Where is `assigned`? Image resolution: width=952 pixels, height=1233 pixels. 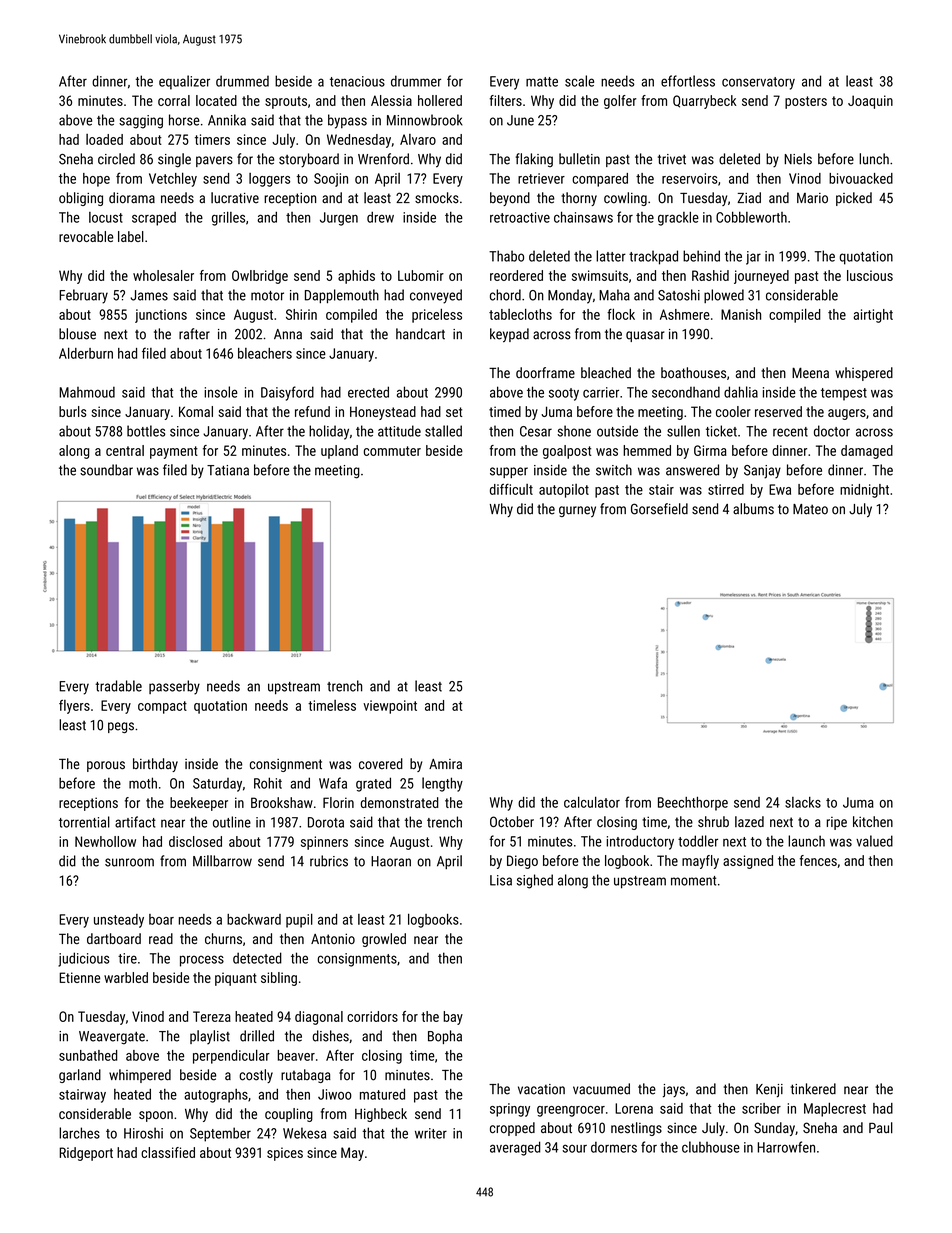 assigned is located at coordinates (748, 862).
